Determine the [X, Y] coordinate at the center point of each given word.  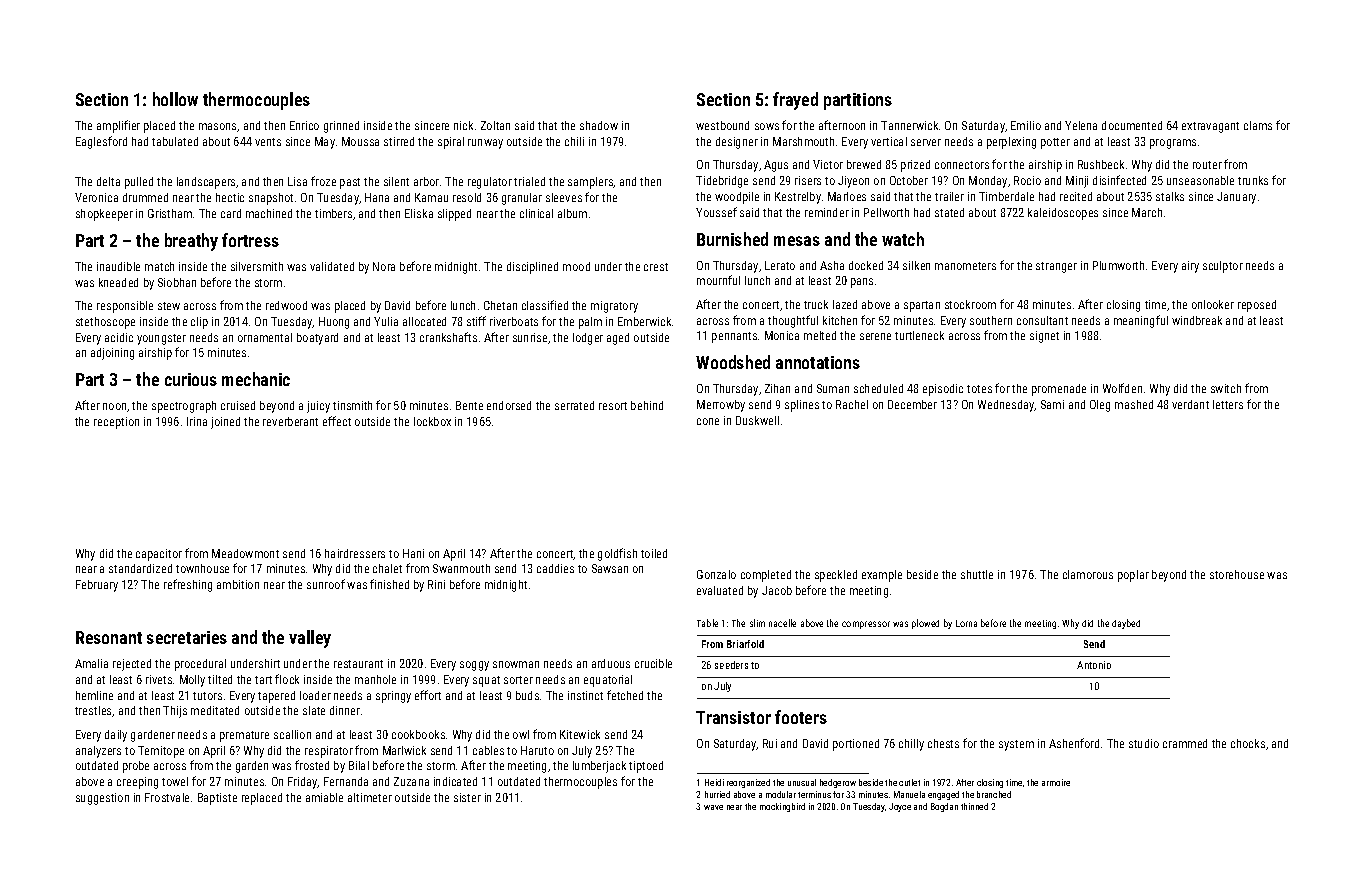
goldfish [617, 554]
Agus [776, 166]
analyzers [98, 752]
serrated [574, 405]
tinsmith [352, 405]
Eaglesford [101, 142]
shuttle [977, 574]
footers [801, 717]
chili [574, 141]
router [1207, 165]
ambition [238, 584]
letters [1228, 404]
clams [1258, 125]
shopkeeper [104, 215]
